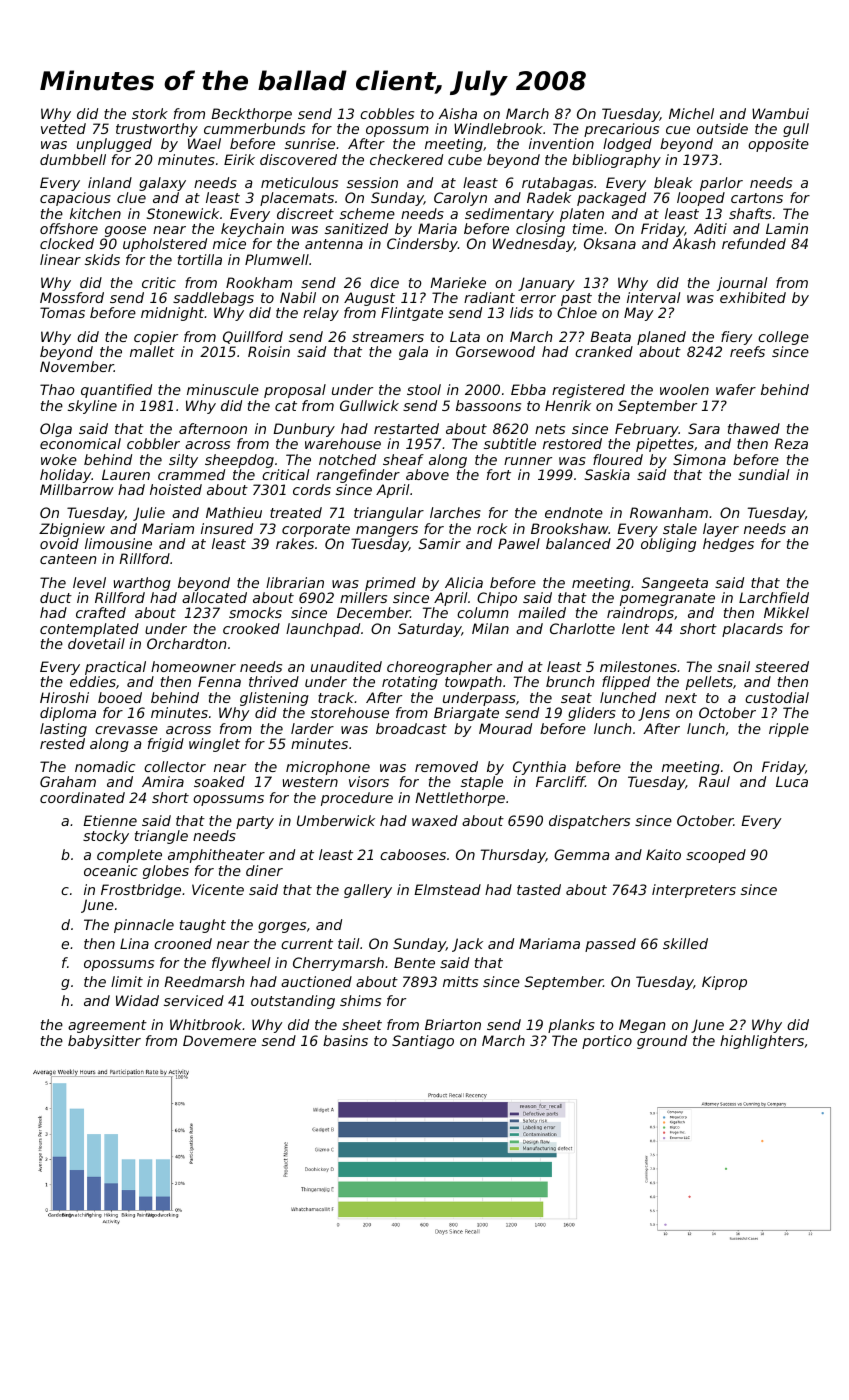  I want to click on cue, so click(678, 130).
